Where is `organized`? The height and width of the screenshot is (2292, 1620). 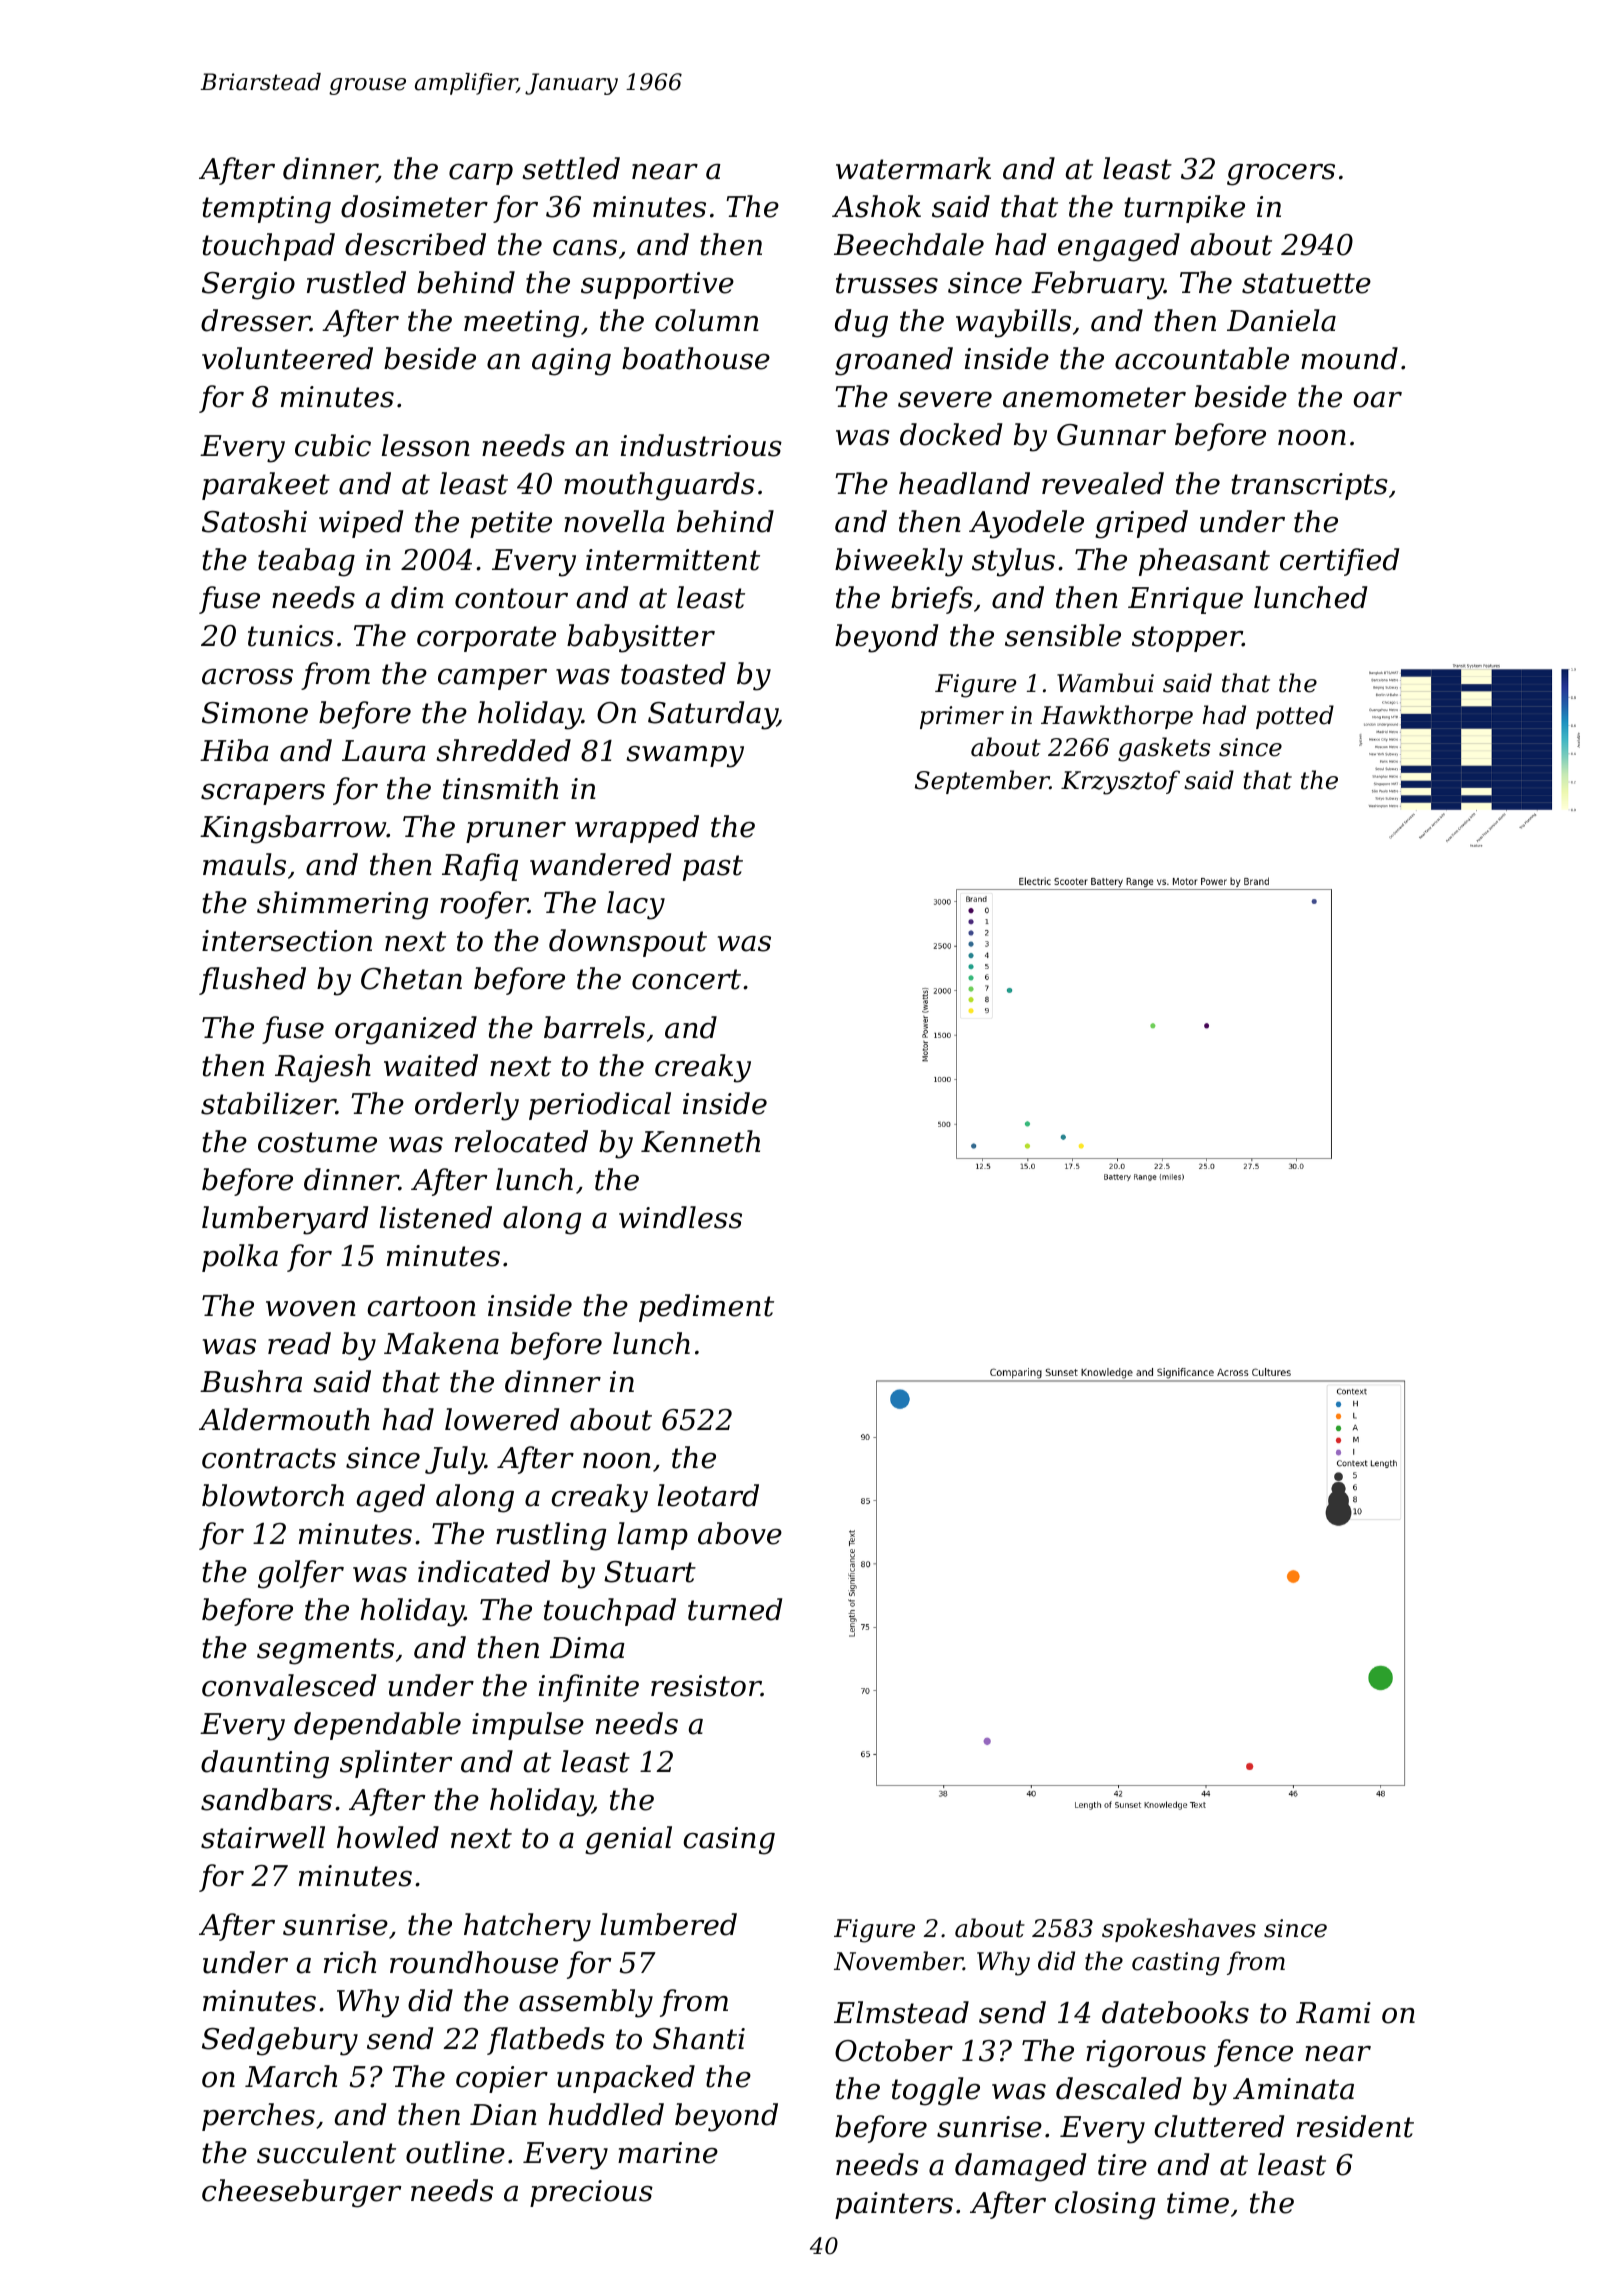
organized is located at coordinates (406, 1030).
